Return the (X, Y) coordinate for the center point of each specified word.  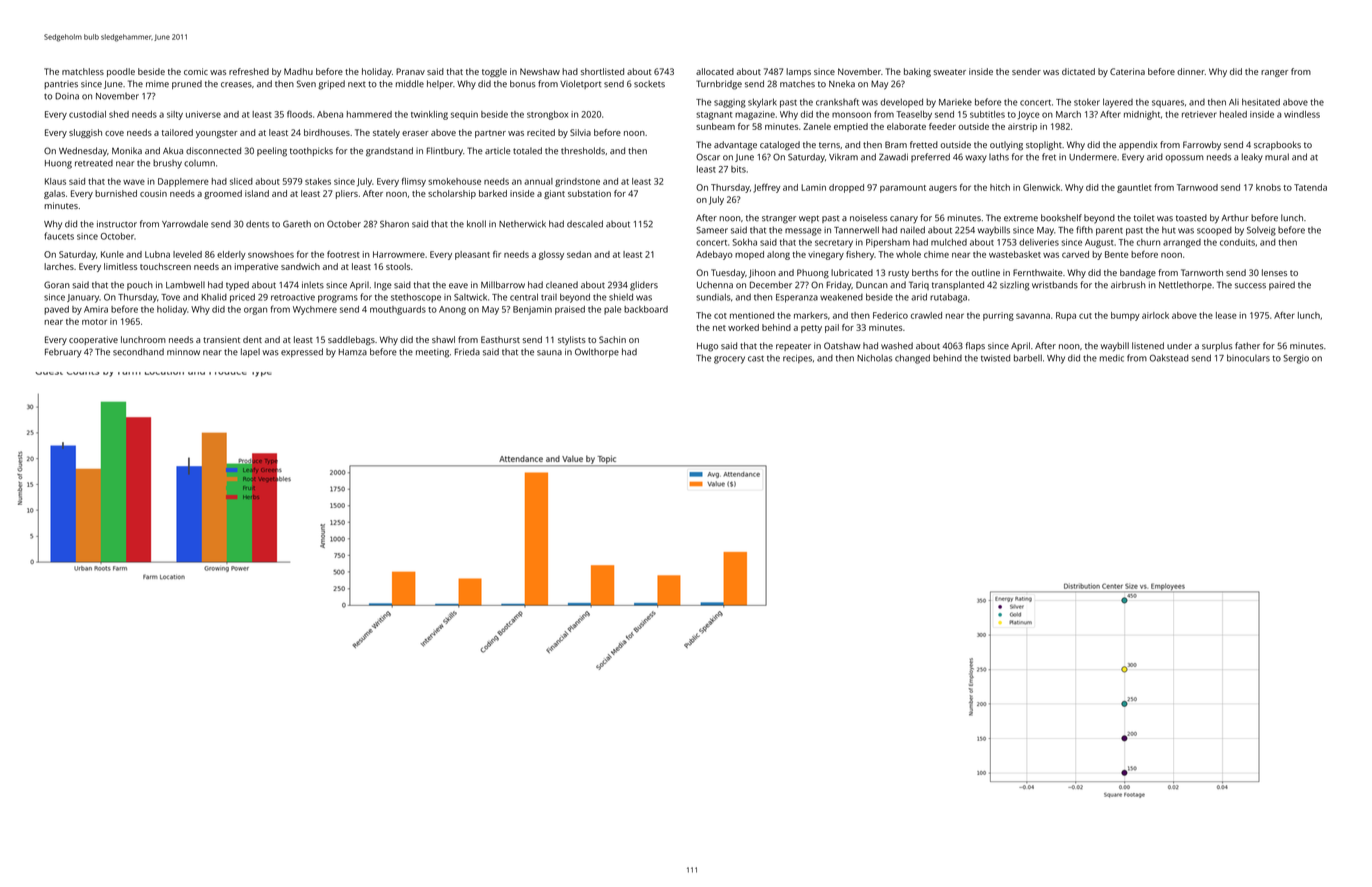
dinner (1191, 71)
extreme (1021, 218)
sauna (549, 353)
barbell (1028, 358)
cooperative (93, 340)
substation (589, 193)
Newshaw (540, 71)
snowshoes (271, 254)
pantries (61, 85)
